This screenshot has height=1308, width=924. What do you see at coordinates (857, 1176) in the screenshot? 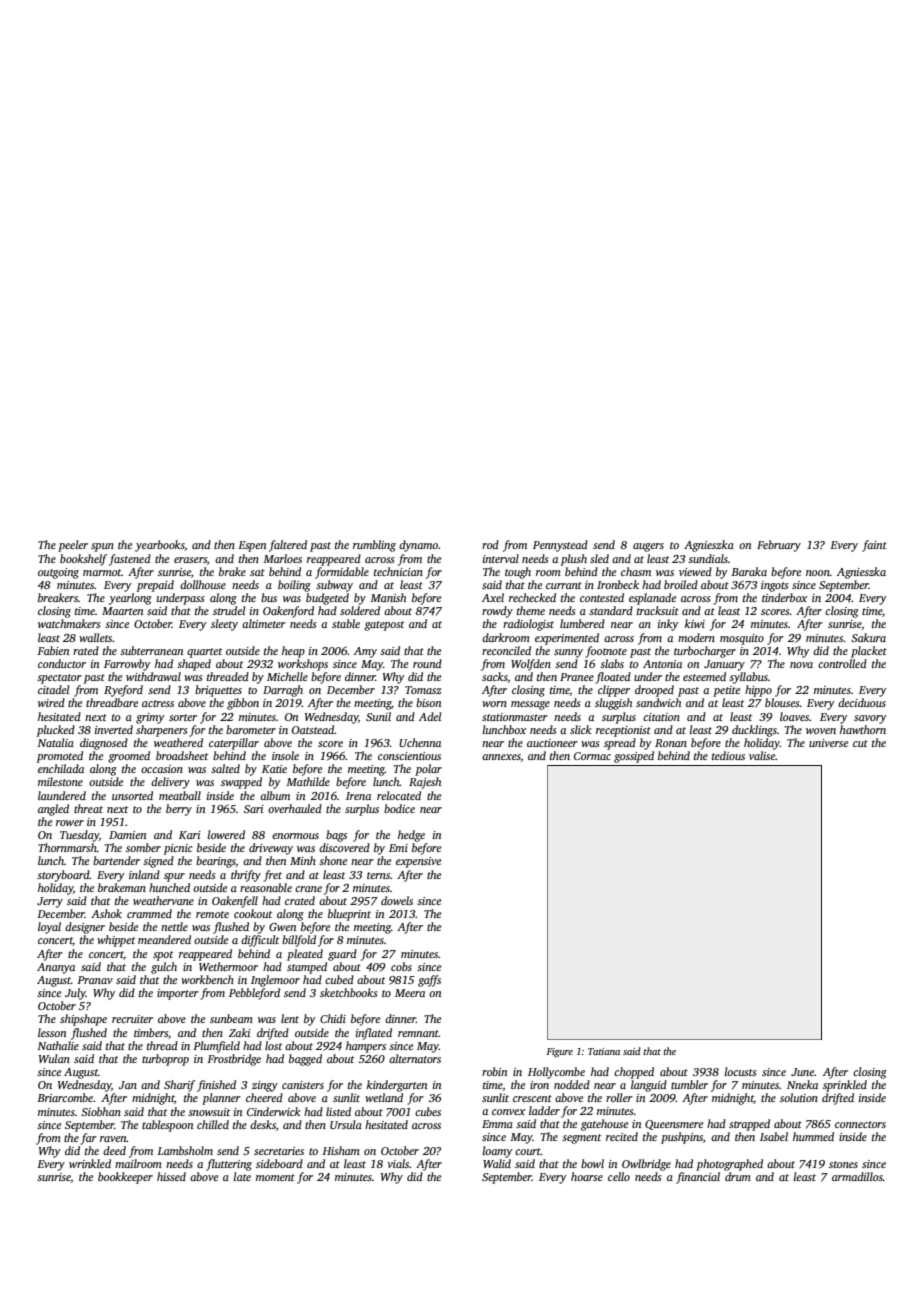
I see `armadillos` at bounding box center [857, 1176].
